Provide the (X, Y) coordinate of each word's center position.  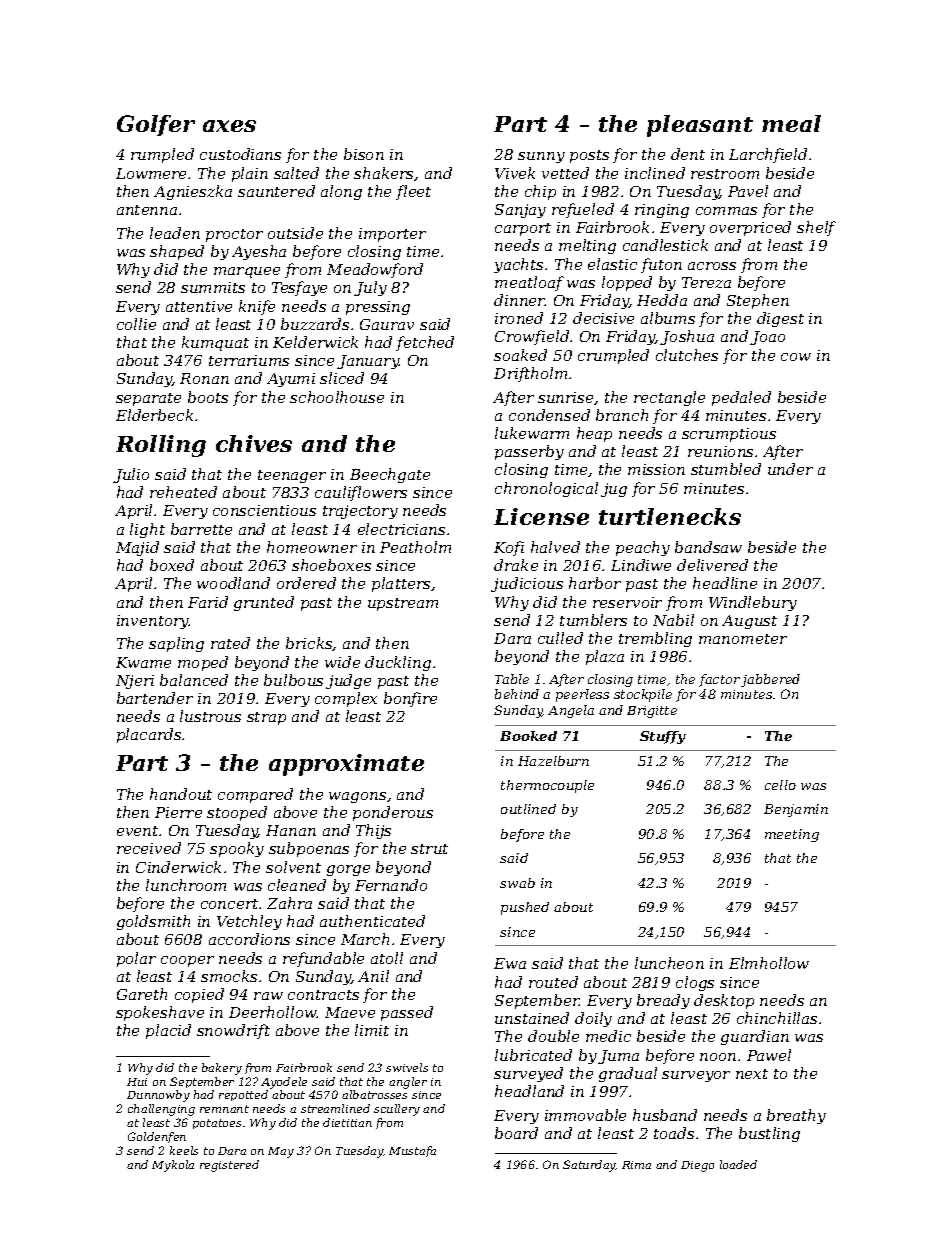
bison (364, 154)
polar (136, 959)
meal (791, 123)
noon (718, 1057)
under (790, 469)
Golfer (156, 125)
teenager (292, 476)
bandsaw (708, 547)
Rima (636, 1165)
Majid (137, 548)
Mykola (173, 1166)
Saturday (589, 1166)
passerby (529, 452)
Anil (373, 976)
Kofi (509, 548)
